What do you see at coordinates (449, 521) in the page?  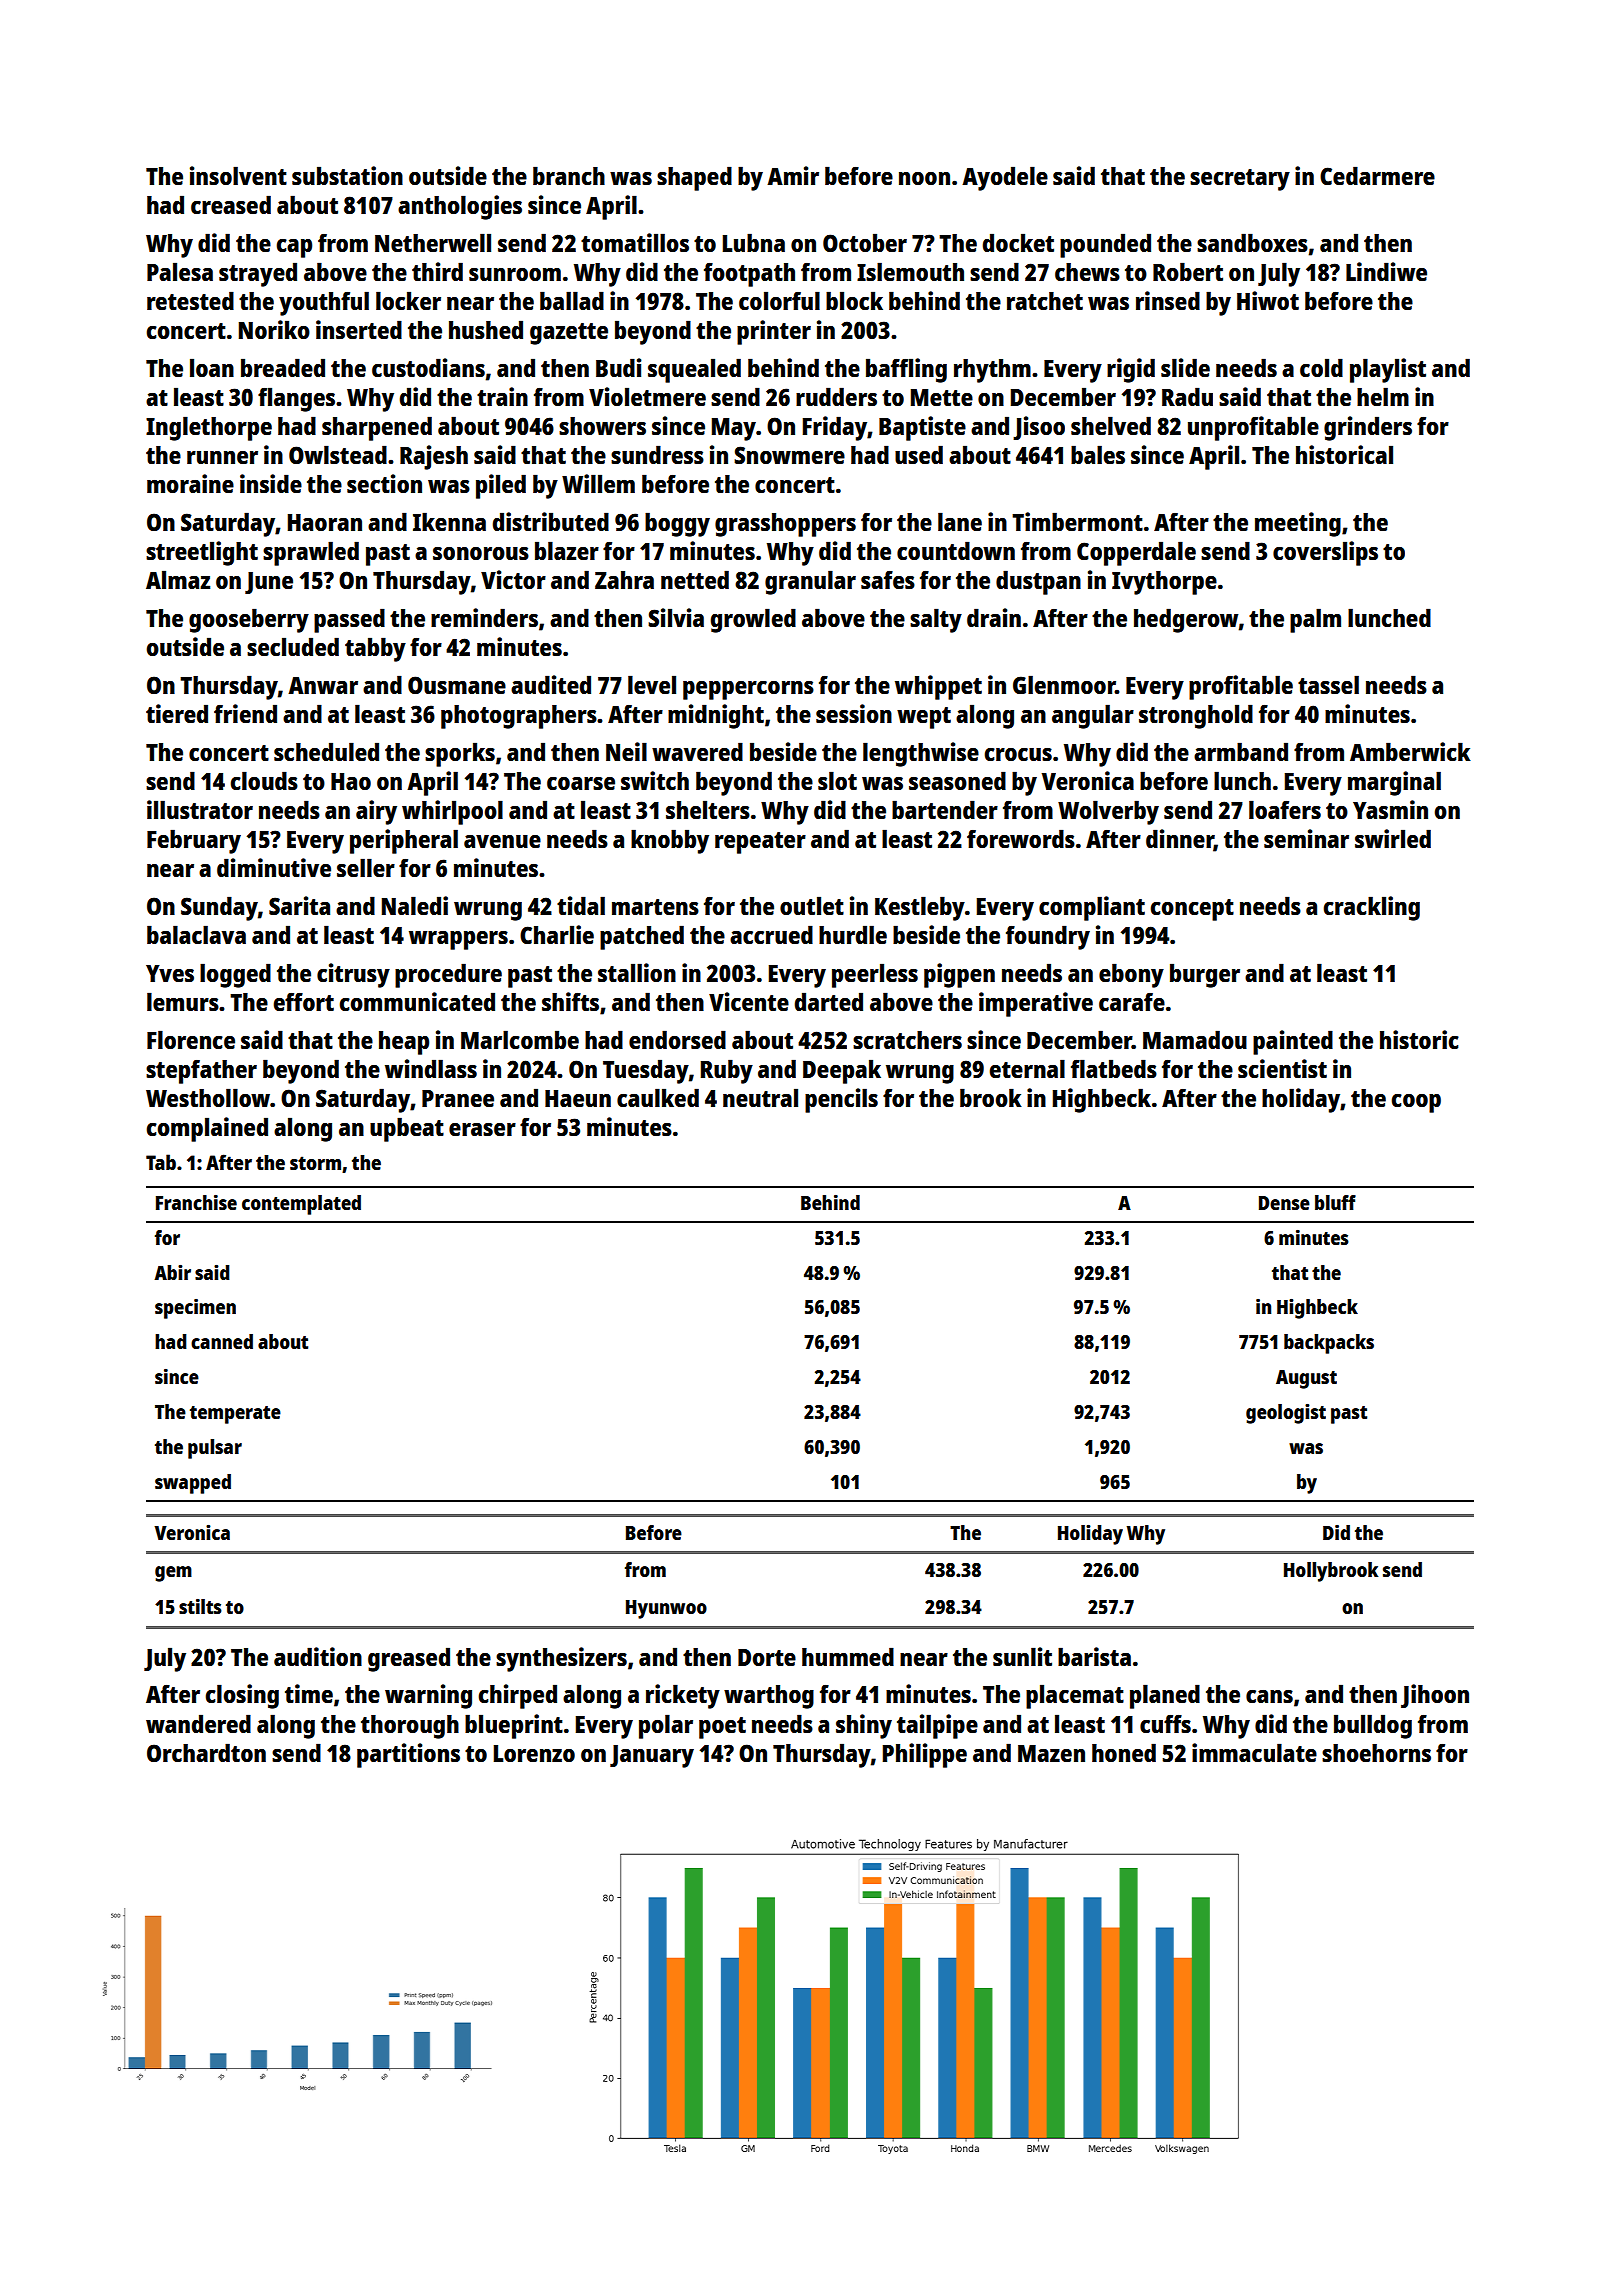 I see `Ikenna` at bounding box center [449, 521].
